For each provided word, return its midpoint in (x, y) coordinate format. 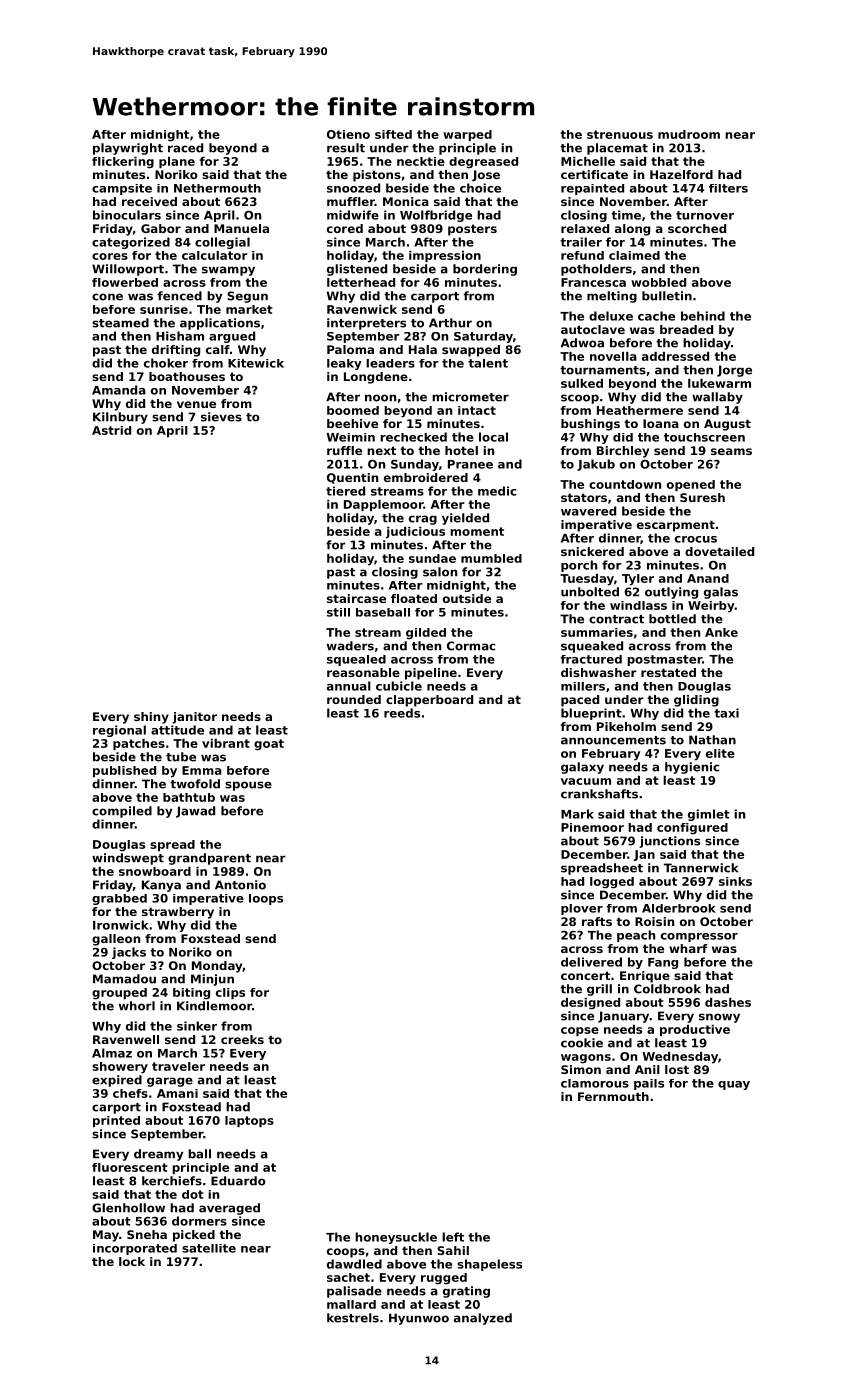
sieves (221, 417)
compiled (122, 812)
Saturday (483, 337)
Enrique (645, 977)
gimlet (709, 815)
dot (193, 1194)
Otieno (348, 134)
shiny (151, 718)
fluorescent (130, 1167)
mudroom (689, 134)
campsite (122, 189)
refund (582, 255)
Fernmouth (613, 1096)
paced (580, 701)
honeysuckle (396, 1238)
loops (266, 899)
